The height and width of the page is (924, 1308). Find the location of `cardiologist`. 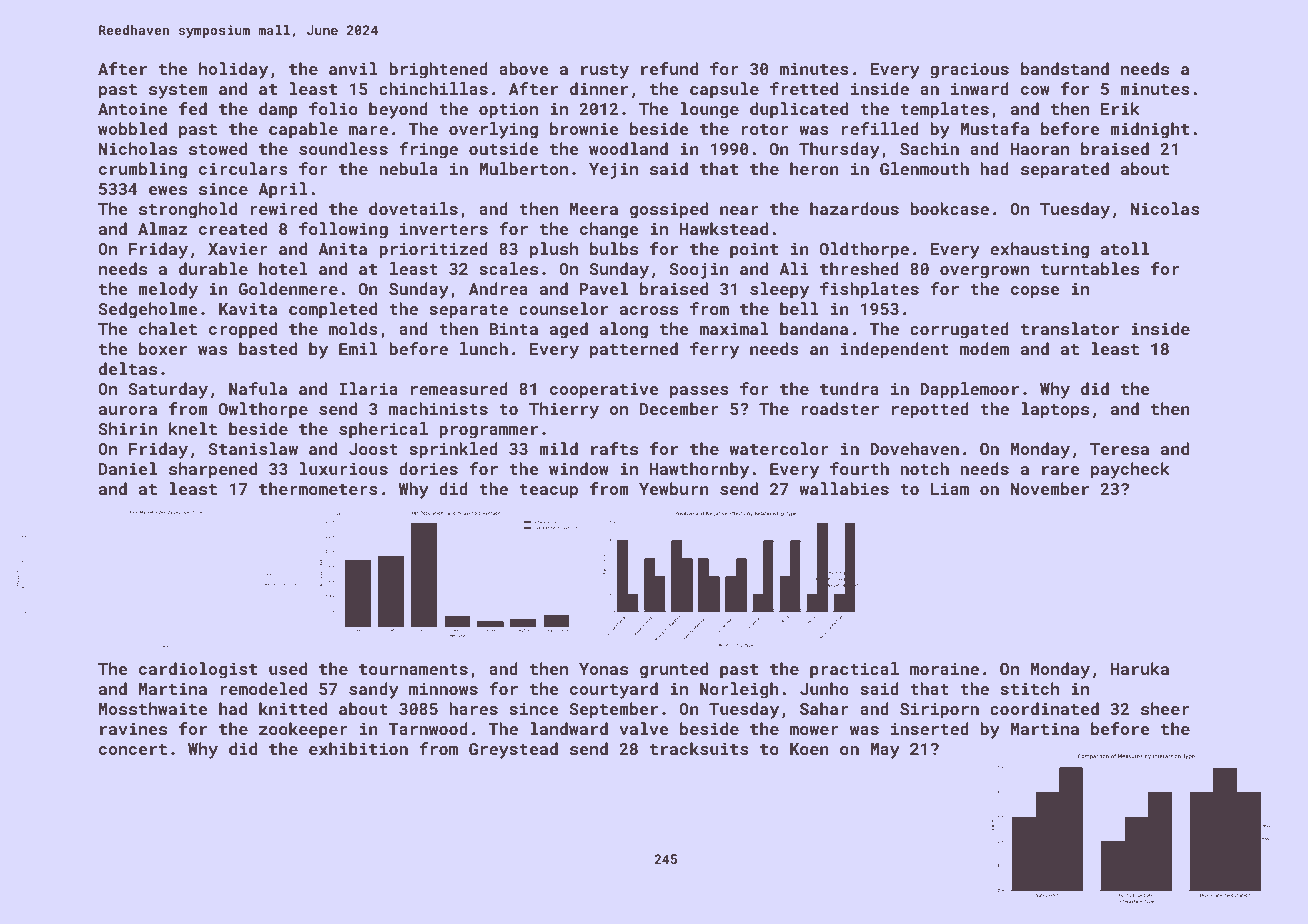

cardiologist is located at coordinates (198, 670).
